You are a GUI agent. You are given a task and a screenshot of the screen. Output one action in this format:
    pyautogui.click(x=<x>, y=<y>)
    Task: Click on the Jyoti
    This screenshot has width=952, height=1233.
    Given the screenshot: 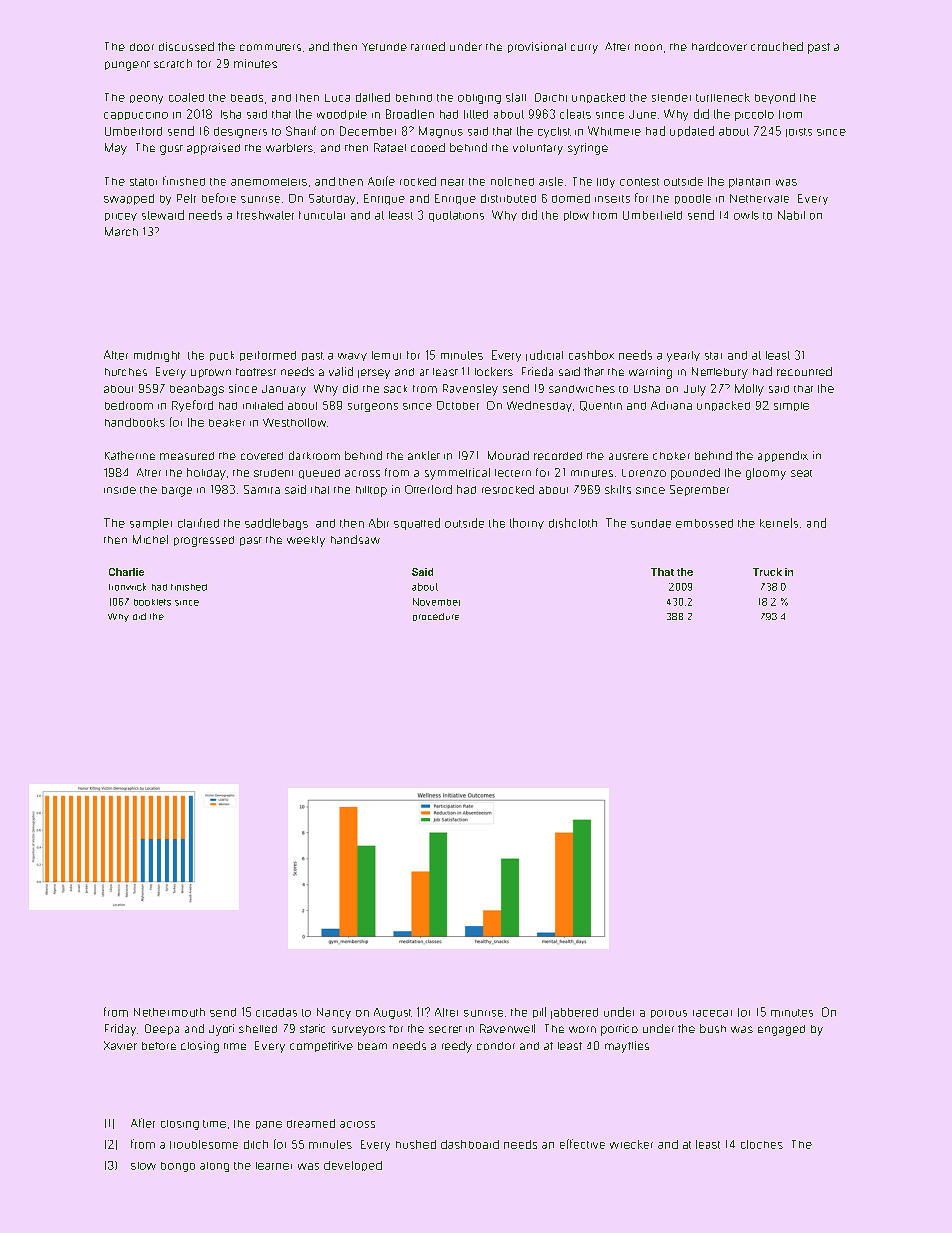 What is the action you would take?
    pyautogui.click(x=221, y=1030)
